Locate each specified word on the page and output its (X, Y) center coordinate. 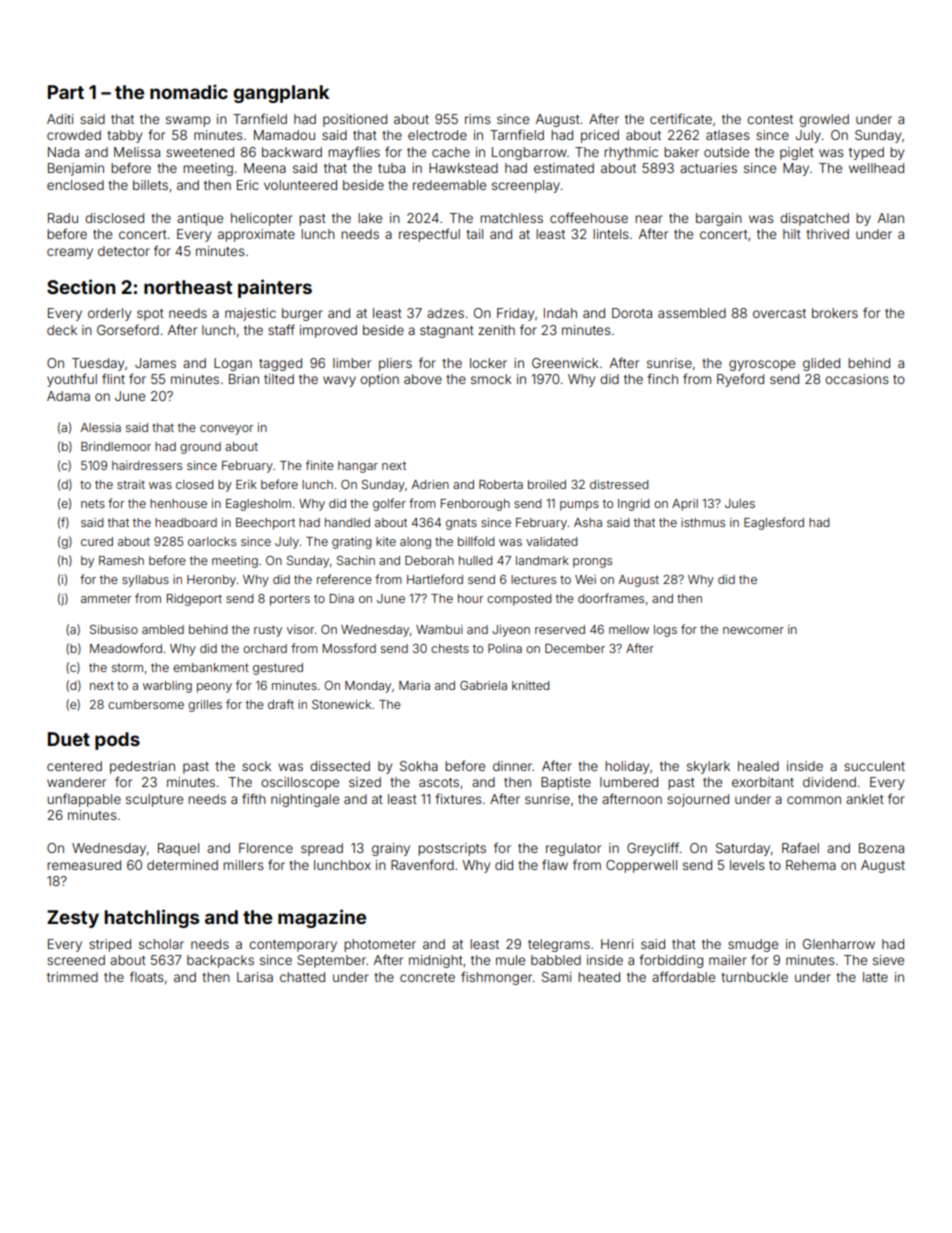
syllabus (145, 581)
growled (824, 120)
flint (113, 378)
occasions (857, 379)
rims (478, 119)
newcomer (753, 630)
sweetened (200, 152)
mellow (629, 629)
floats (147, 976)
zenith (496, 330)
